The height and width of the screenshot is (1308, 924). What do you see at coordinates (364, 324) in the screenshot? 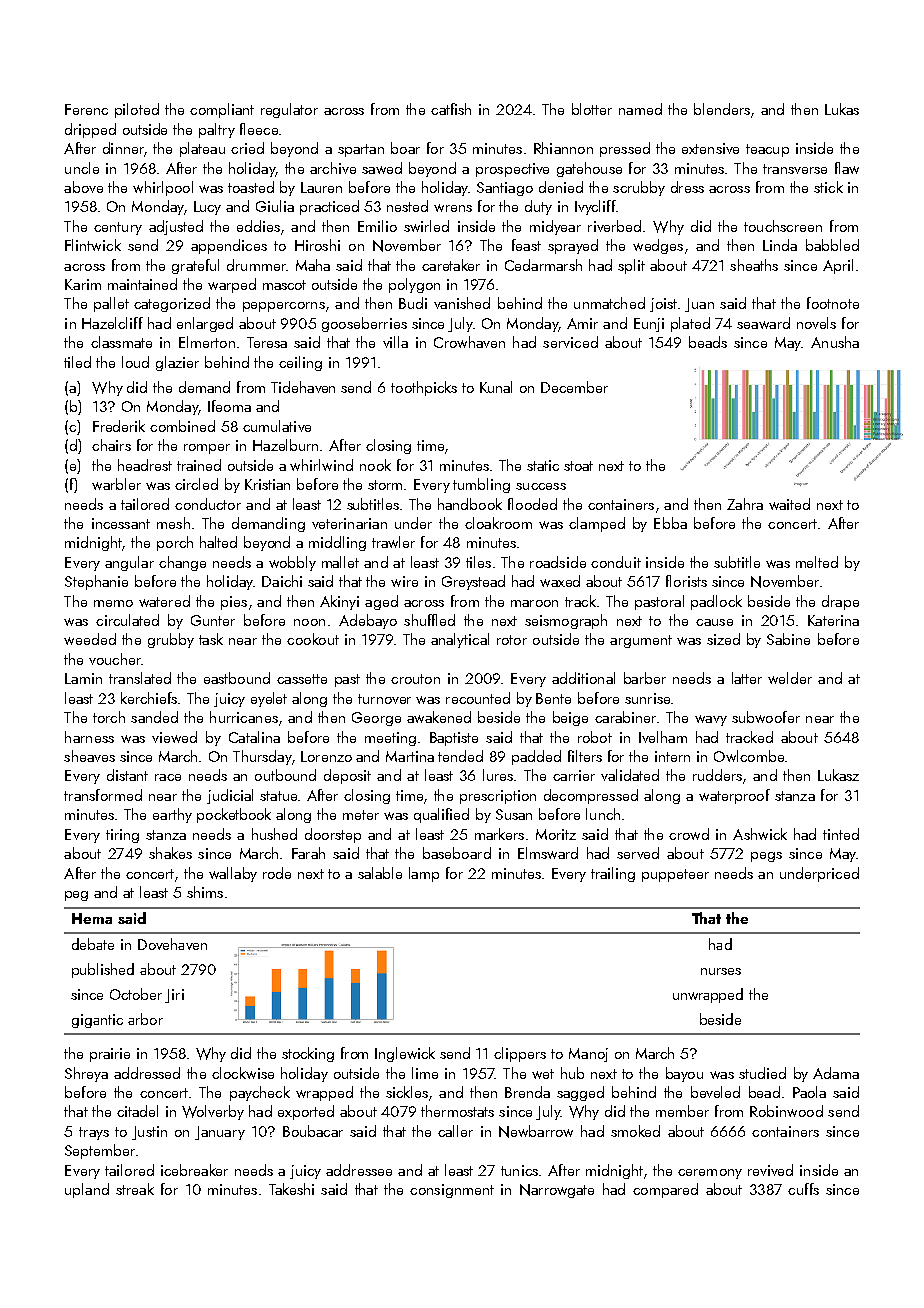
I see `gooseberries` at bounding box center [364, 324].
